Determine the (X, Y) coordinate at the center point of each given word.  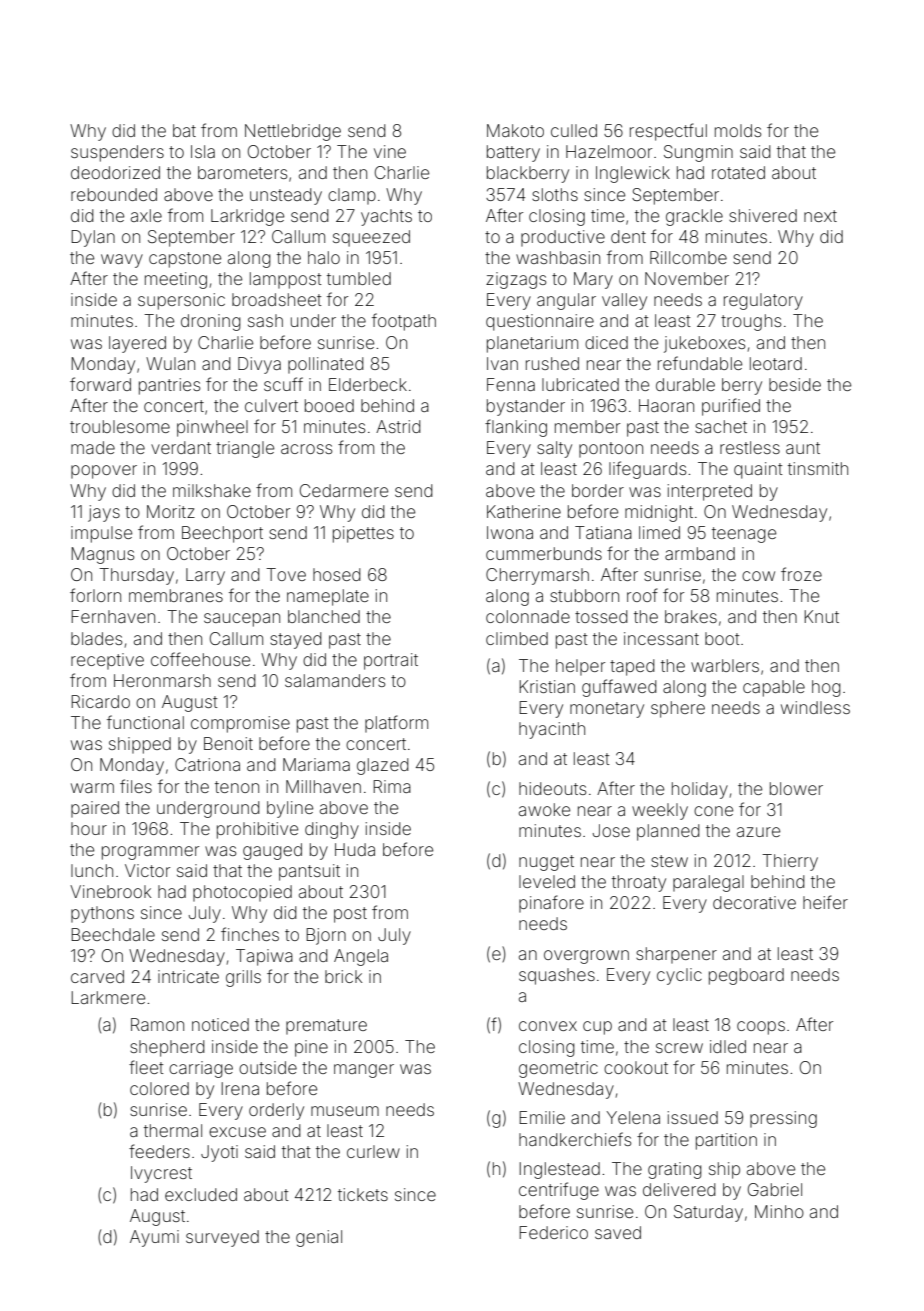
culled (574, 130)
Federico (553, 1232)
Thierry (790, 862)
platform (396, 724)
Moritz (171, 511)
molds (738, 130)
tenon (237, 787)
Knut (821, 616)
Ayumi (154, 1238)
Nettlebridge (293, 132)
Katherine (524, 511)
